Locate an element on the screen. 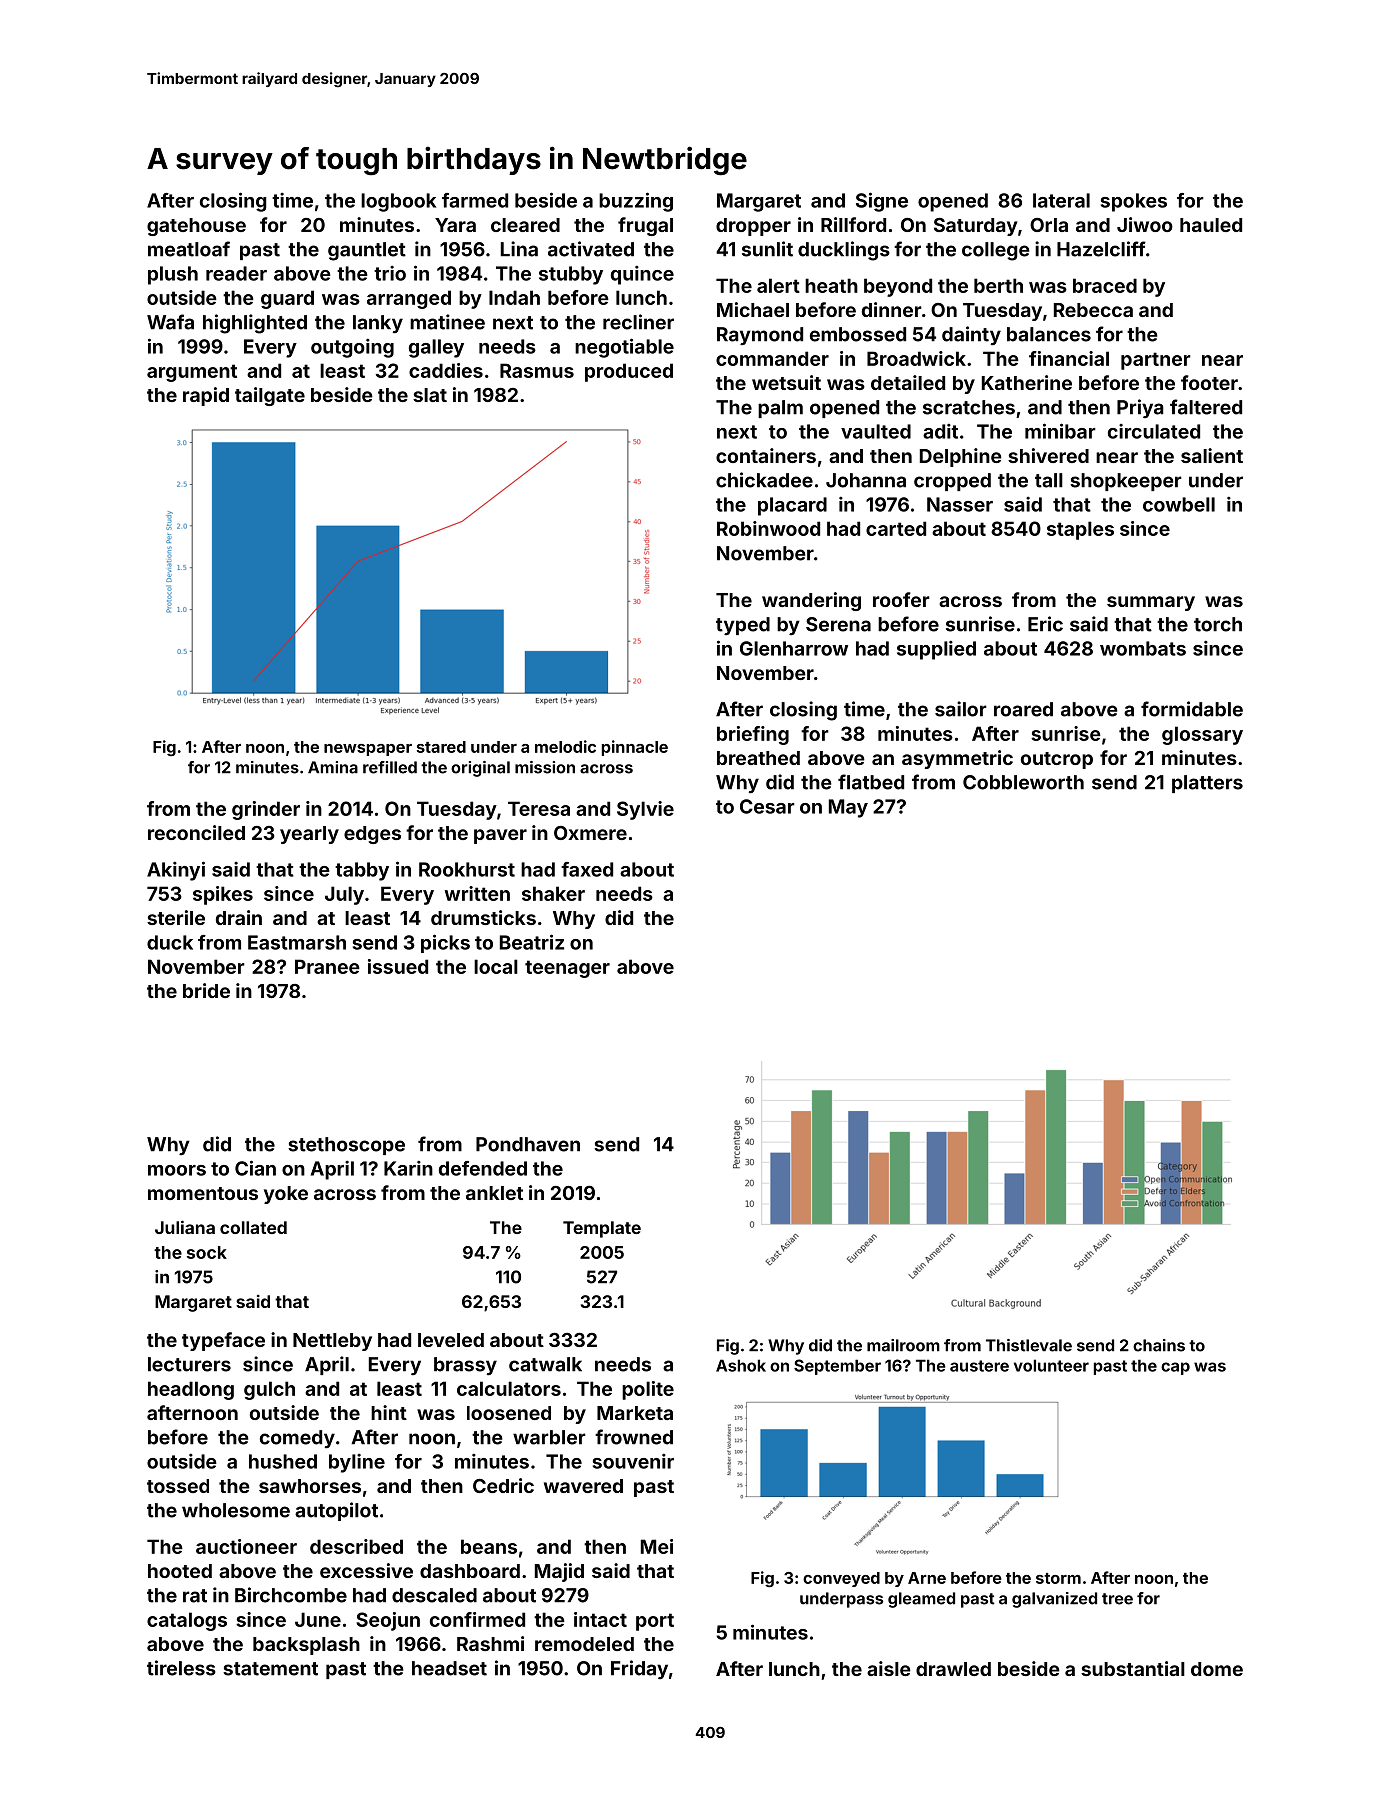  mailroom is located at coordinates (903, 1345).
